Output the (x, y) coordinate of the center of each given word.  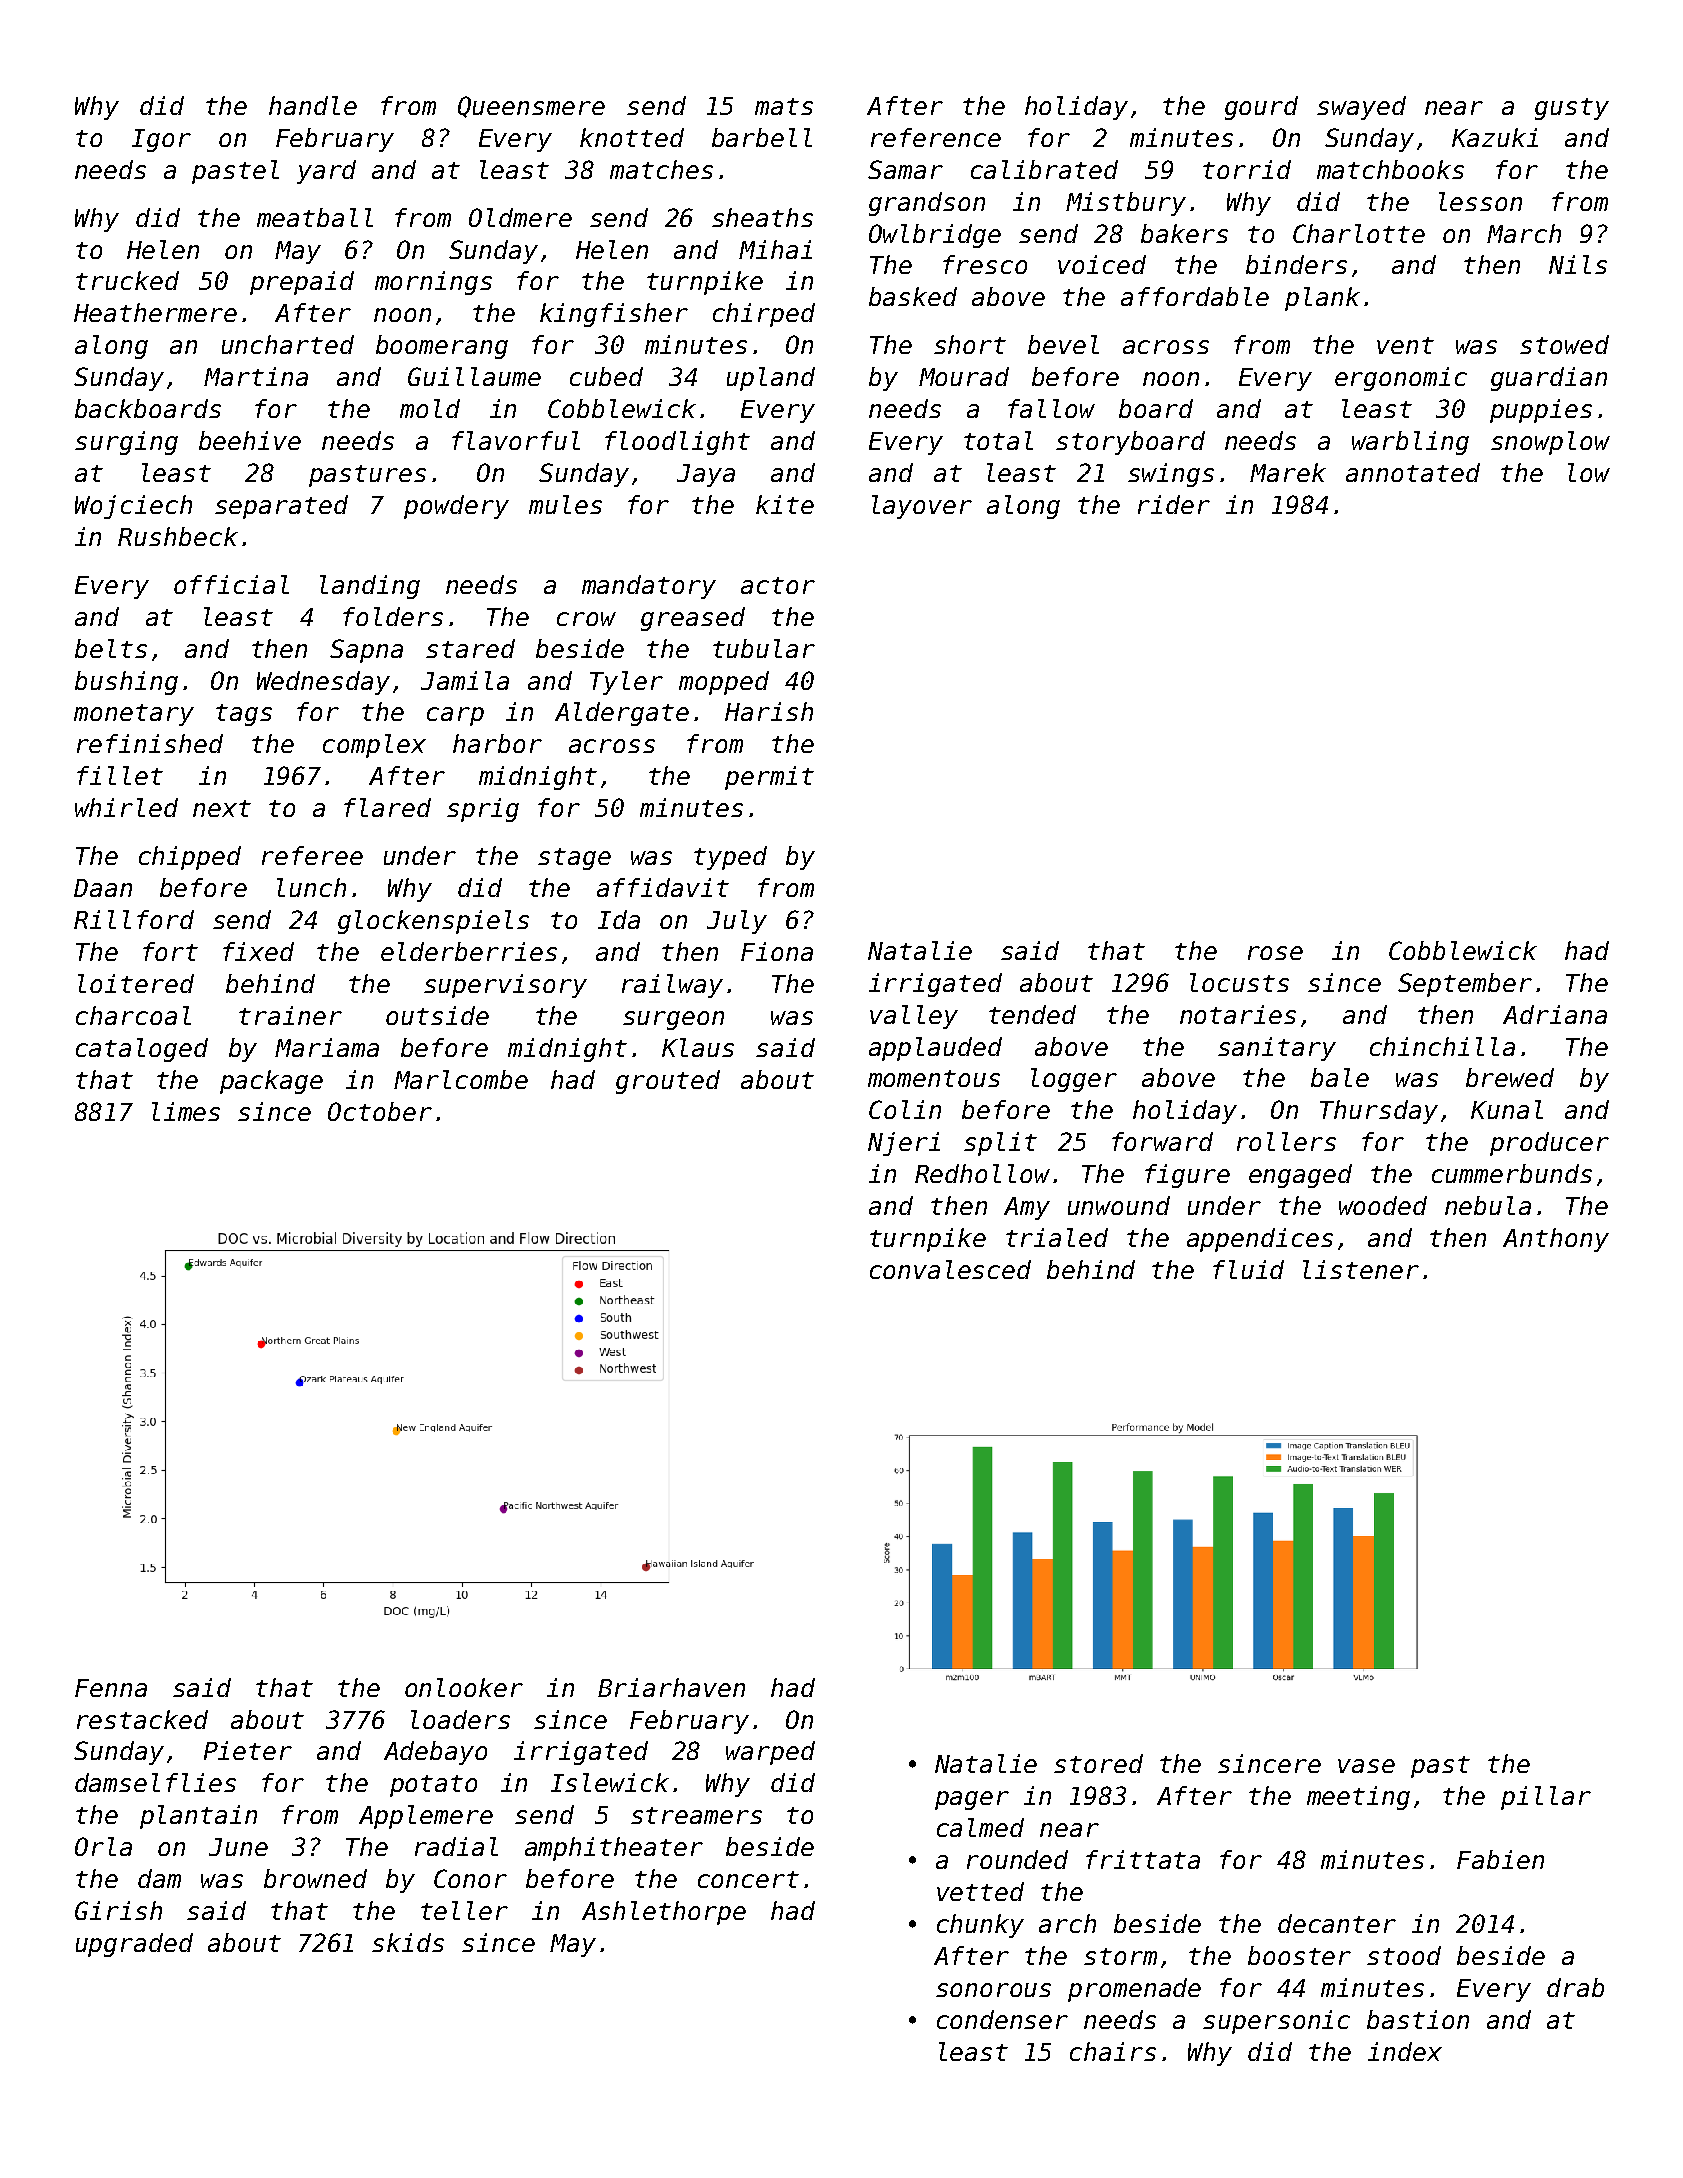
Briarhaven (671, 1687)
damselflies (155, 1782)
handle (313, 105)
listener (1361, 1269)
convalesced (950, 1269)
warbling (1410, 443)
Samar (905, 169)
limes (186, 1111)
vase (1366, 1766)
